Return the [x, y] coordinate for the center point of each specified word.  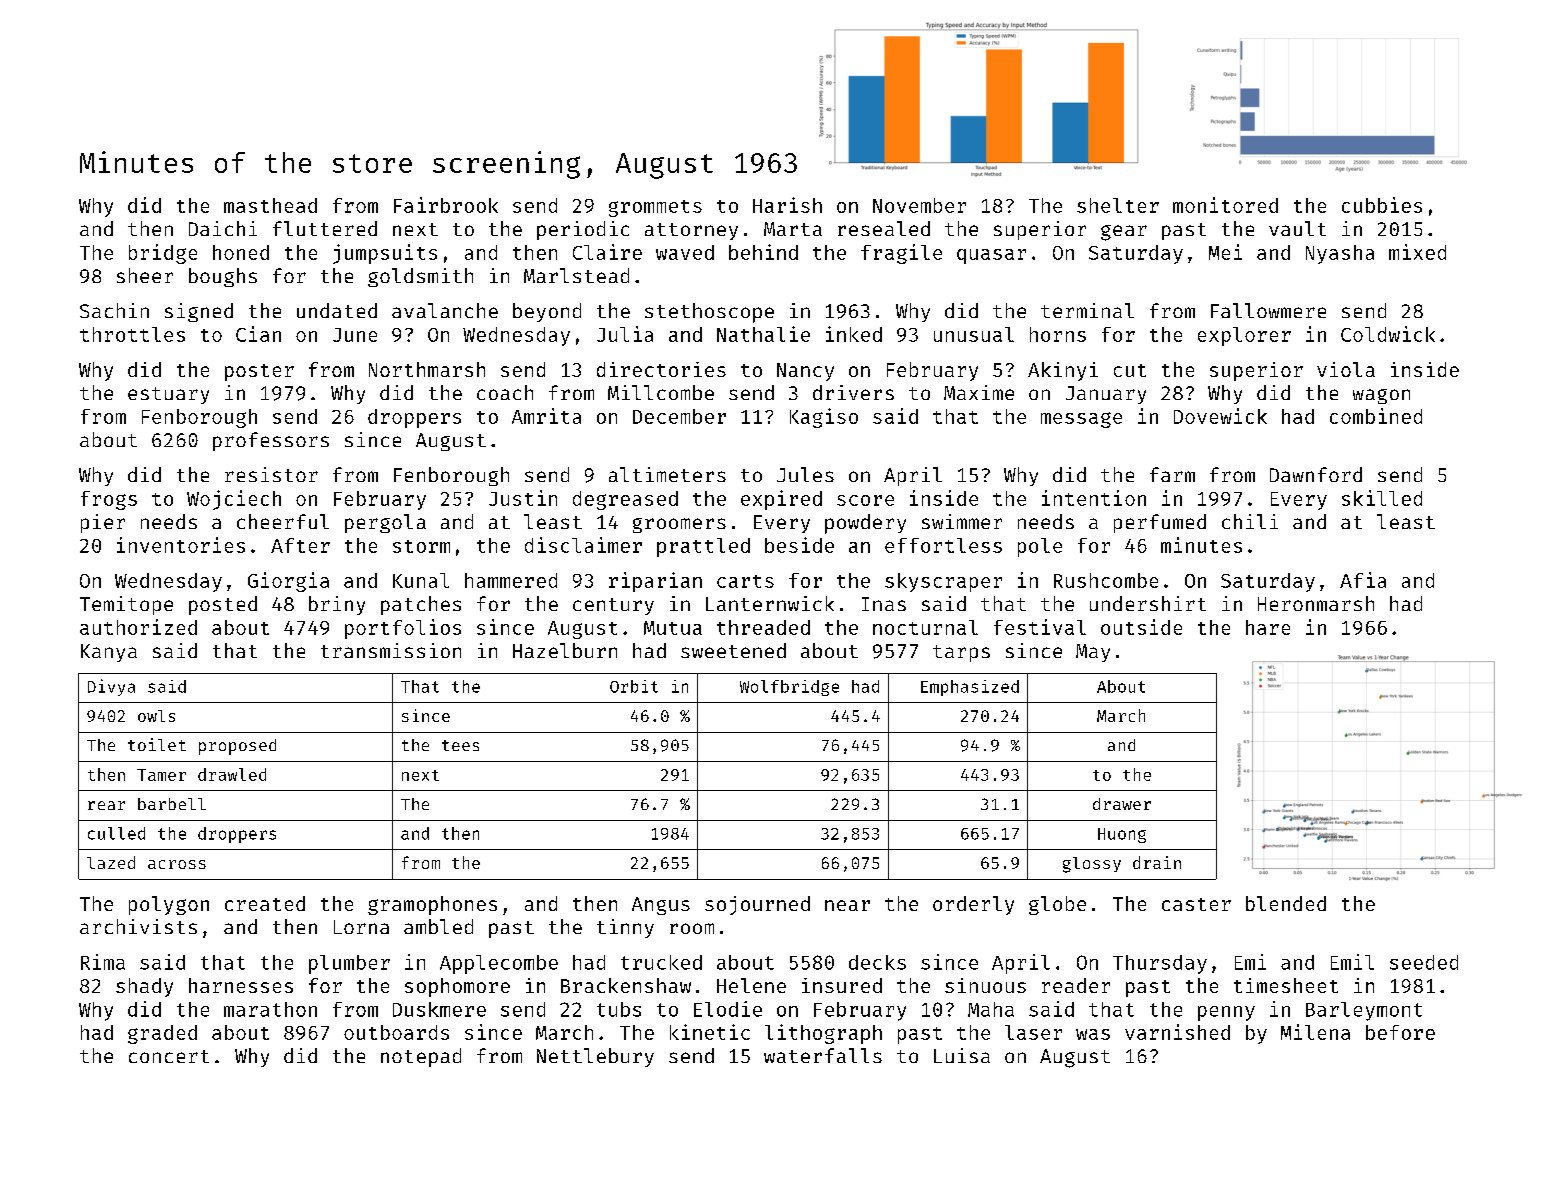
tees [460, 745]
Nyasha [1340, 254]
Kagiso [824, 418]
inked [854, 334]
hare [1268, 627]
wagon [1381, 396]
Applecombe [499, 964]
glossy [1092, 865]
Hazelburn [565, 650]
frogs [109, 500]
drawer [1122, 804]
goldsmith [420, 277]
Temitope [126, 605]
